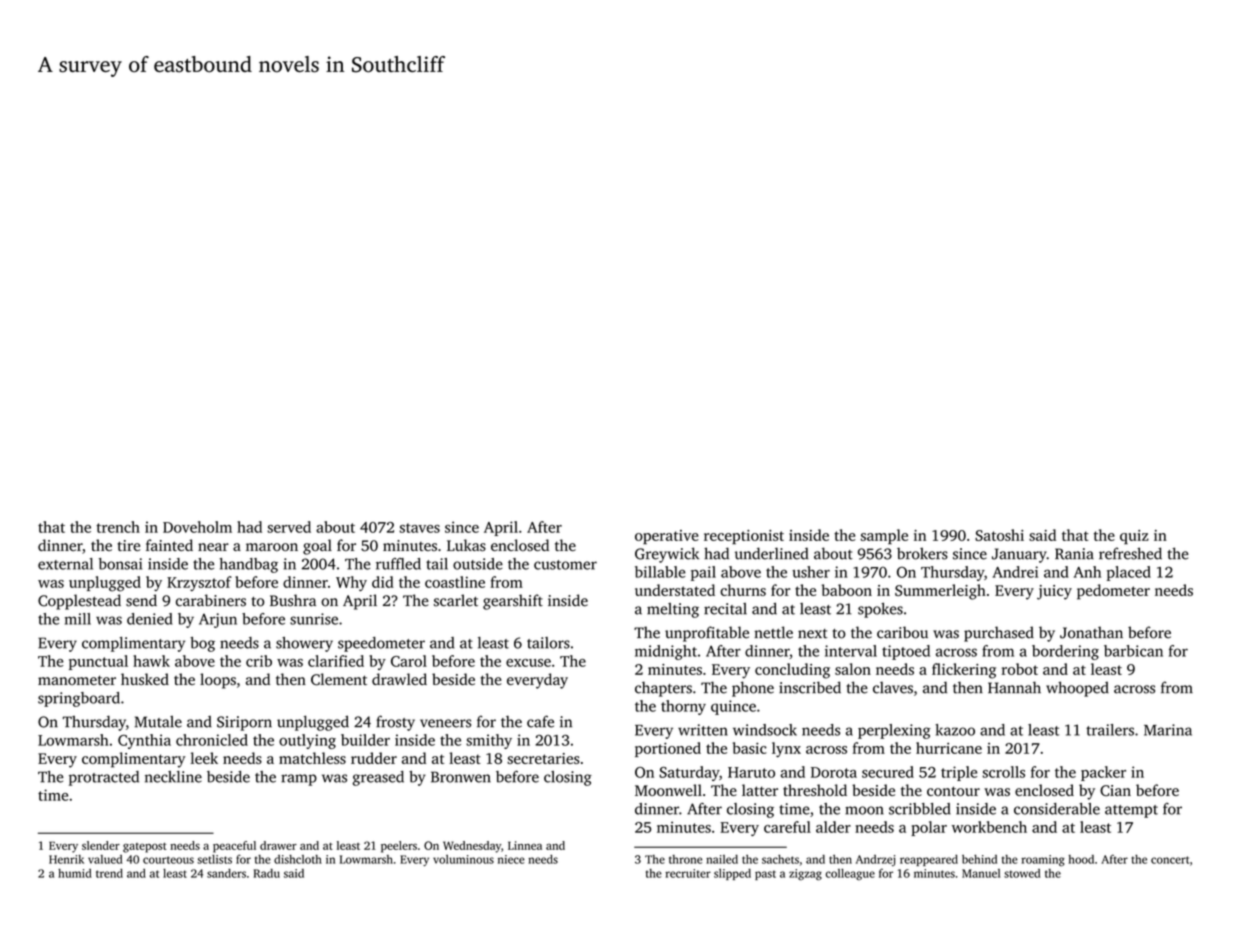 This image has width=1233, height=952. I want to click on gearshift, so click(513, 602).
